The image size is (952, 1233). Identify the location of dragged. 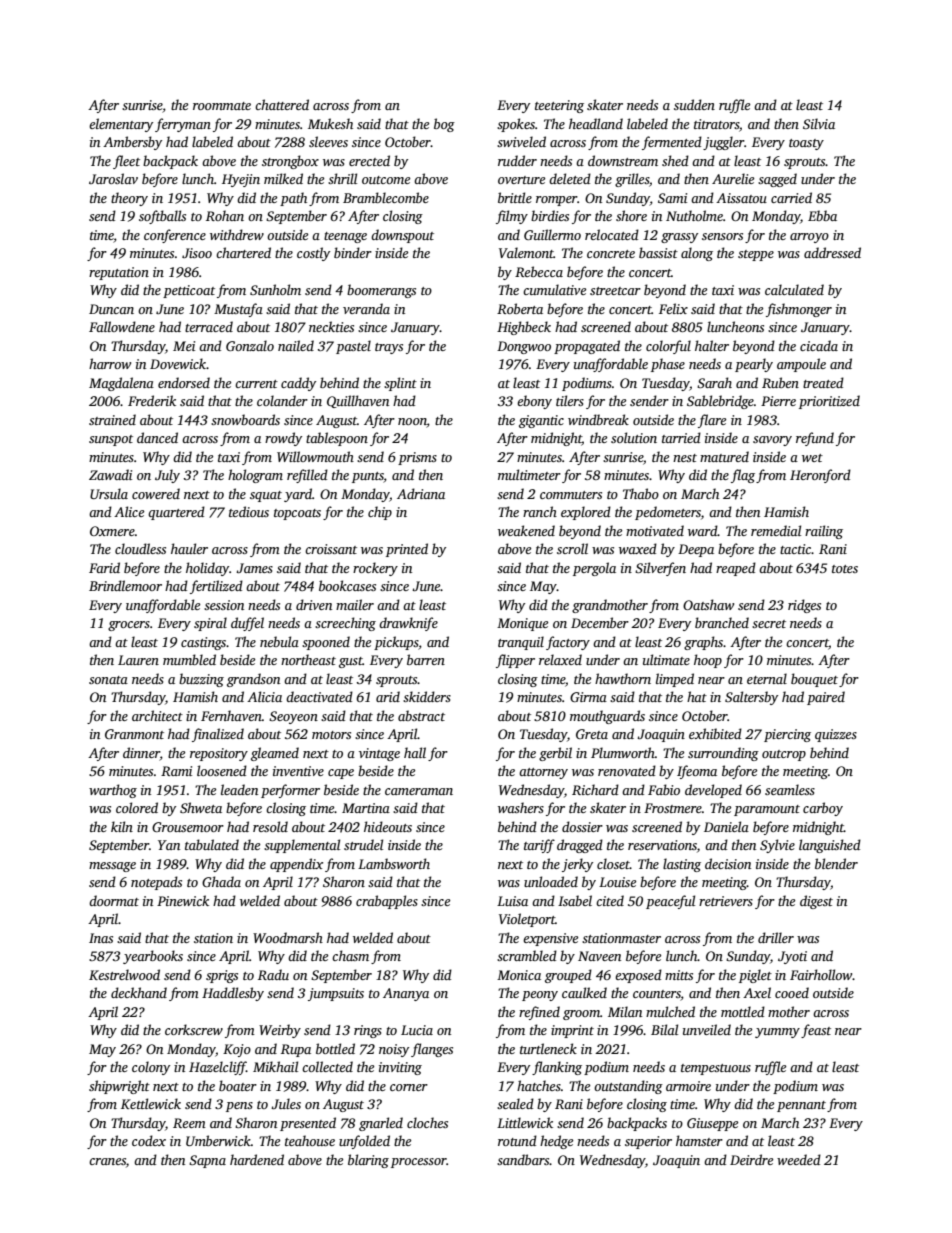
(580, 846).
